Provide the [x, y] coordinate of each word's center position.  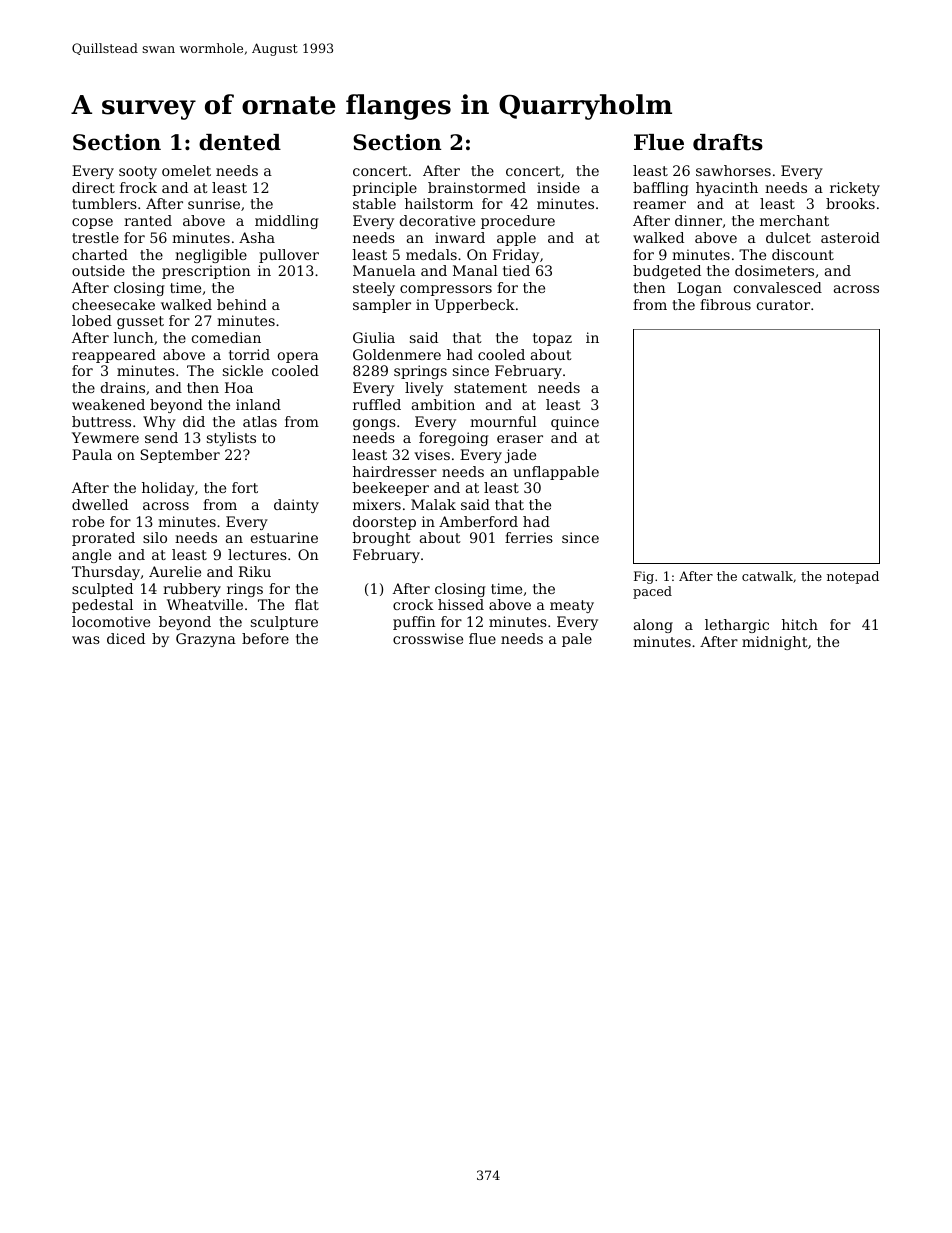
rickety [855, 189]
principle [385, 189]
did [194, 421]
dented [240, 142]
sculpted [102, 590]
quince [575, 423]
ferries [529, 537]
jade [520, 456]
